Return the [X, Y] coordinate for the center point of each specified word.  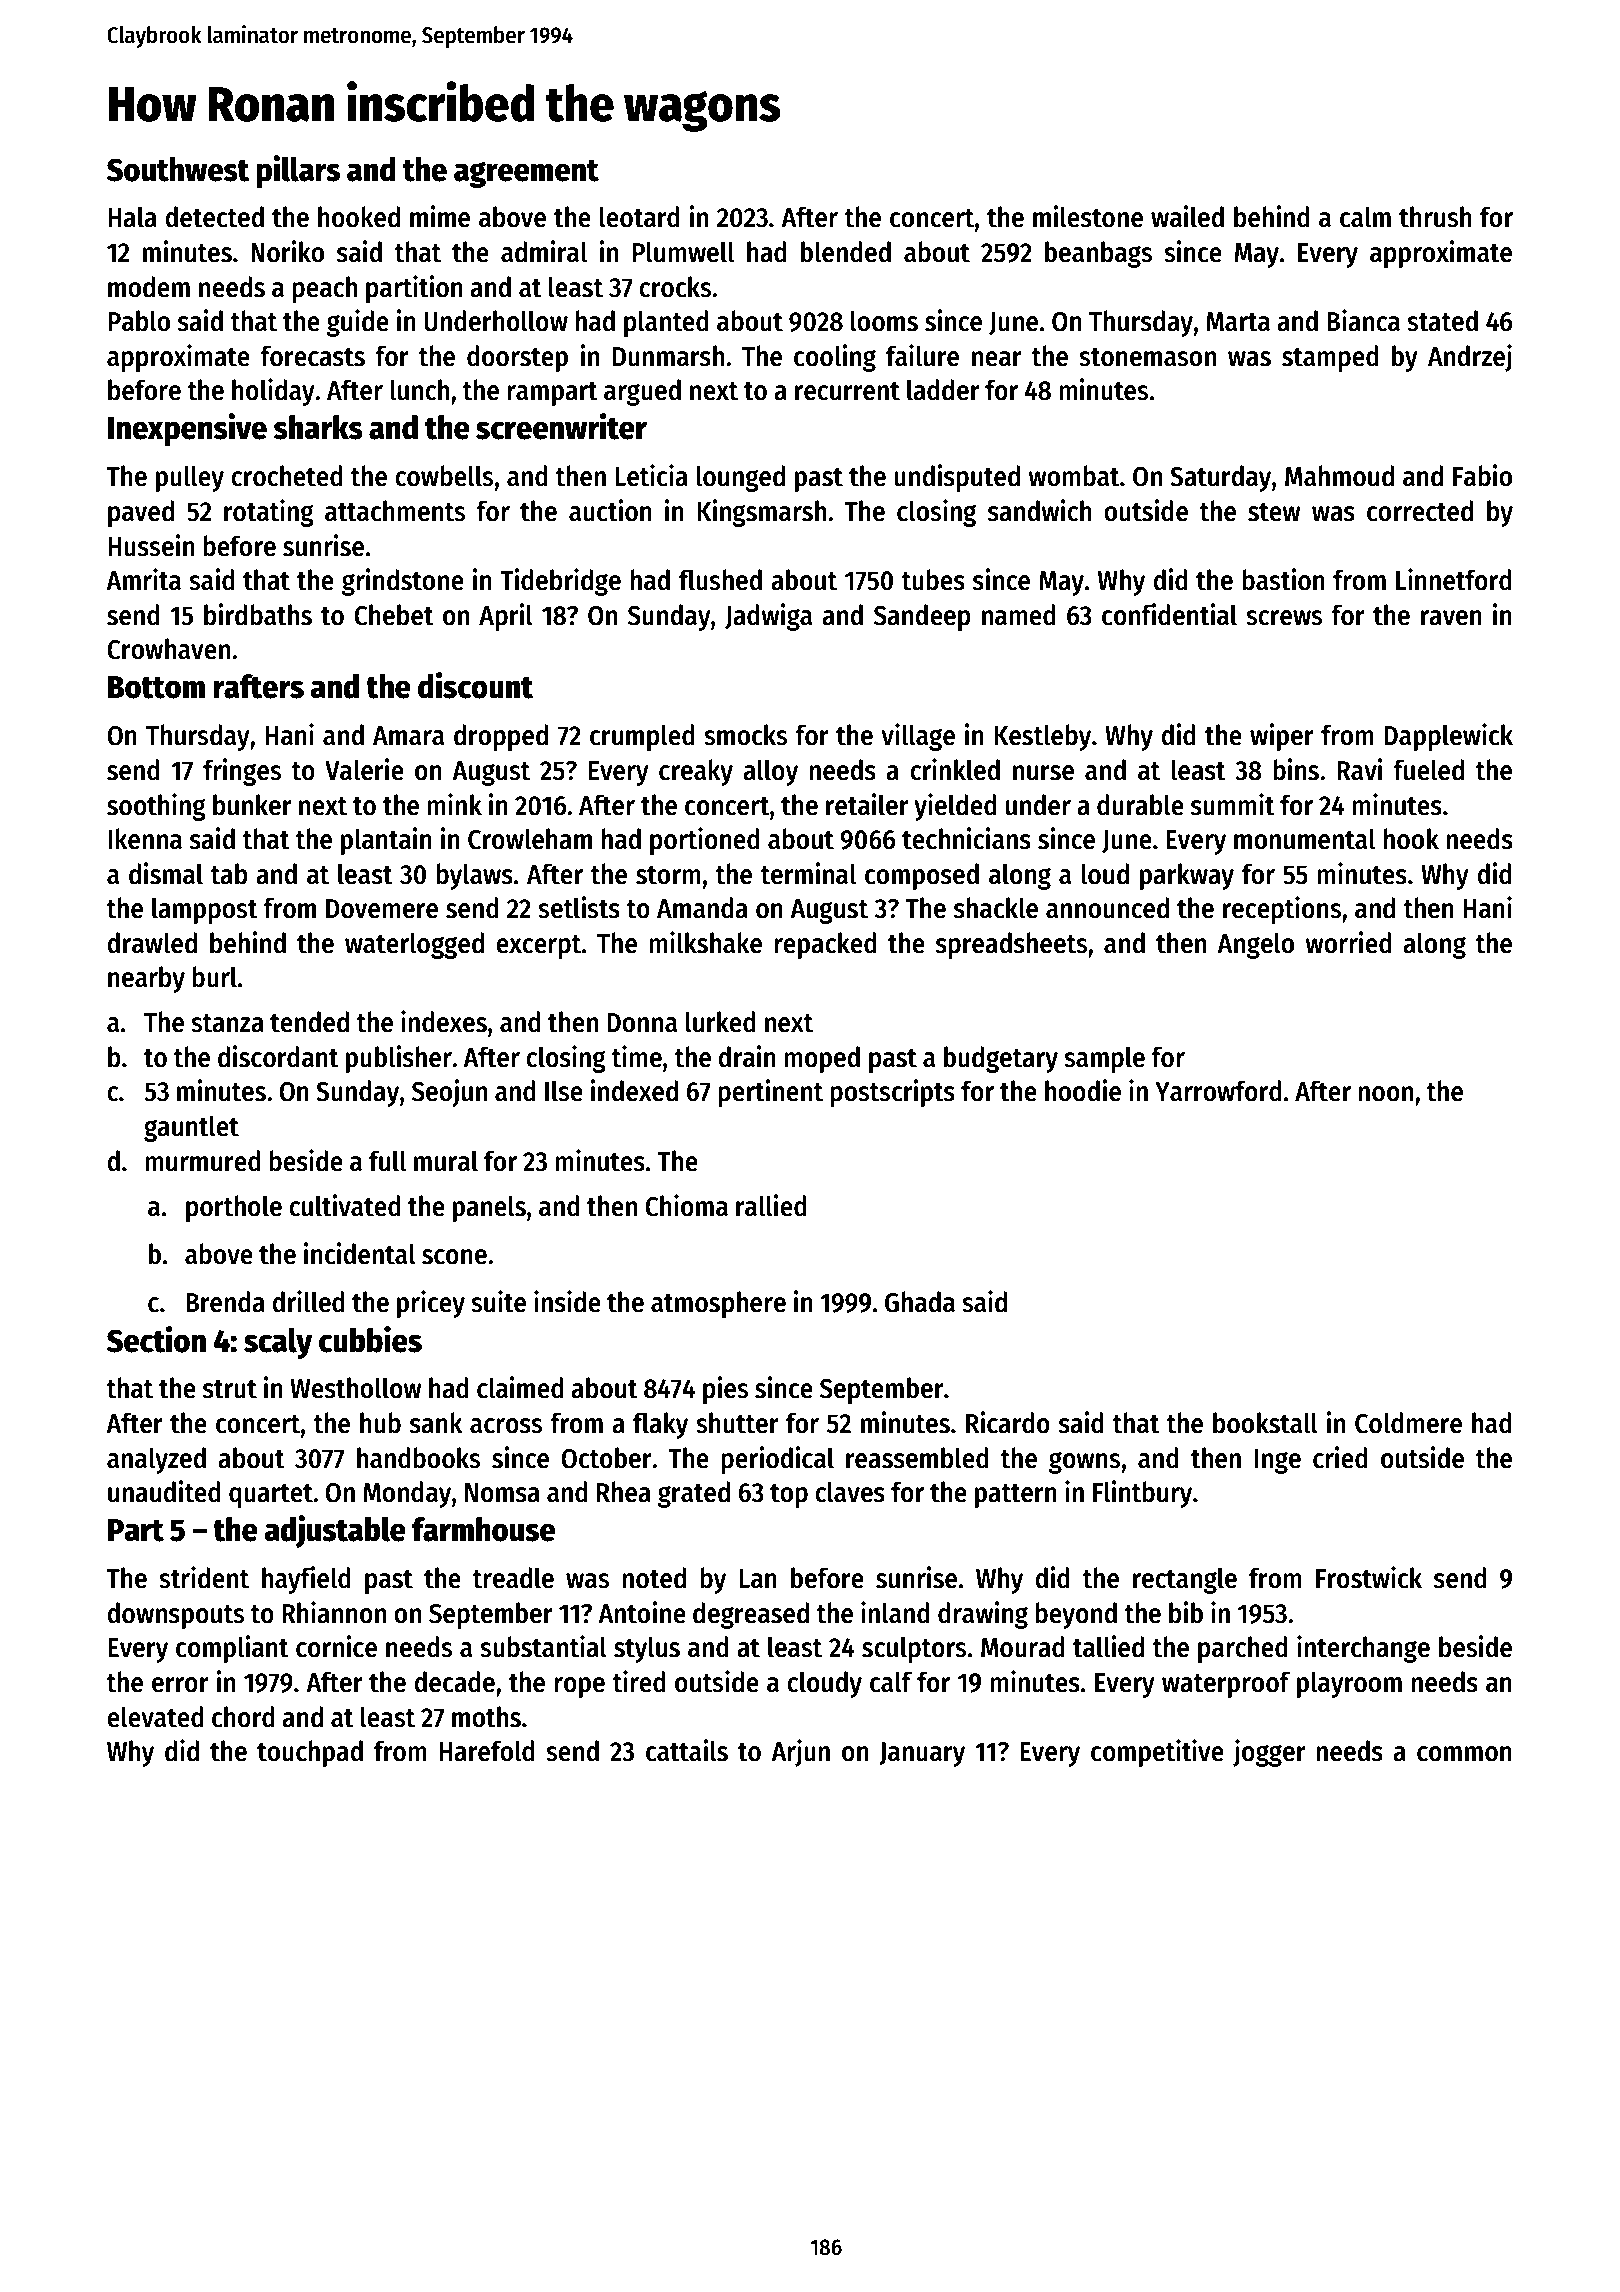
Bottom [156, 687]
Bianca [1363, 320]
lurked [721, 1022]
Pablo [139, 321]
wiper [1282, 737]
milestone [1088, 216]
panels [489, 1208]
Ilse [564, 1091]
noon [1385, 1094]
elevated [155, 1717]
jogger [1269, 1753]
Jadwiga [768, 617]
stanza [227, 1023]
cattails [687, 1750]
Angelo [1255, 945]
